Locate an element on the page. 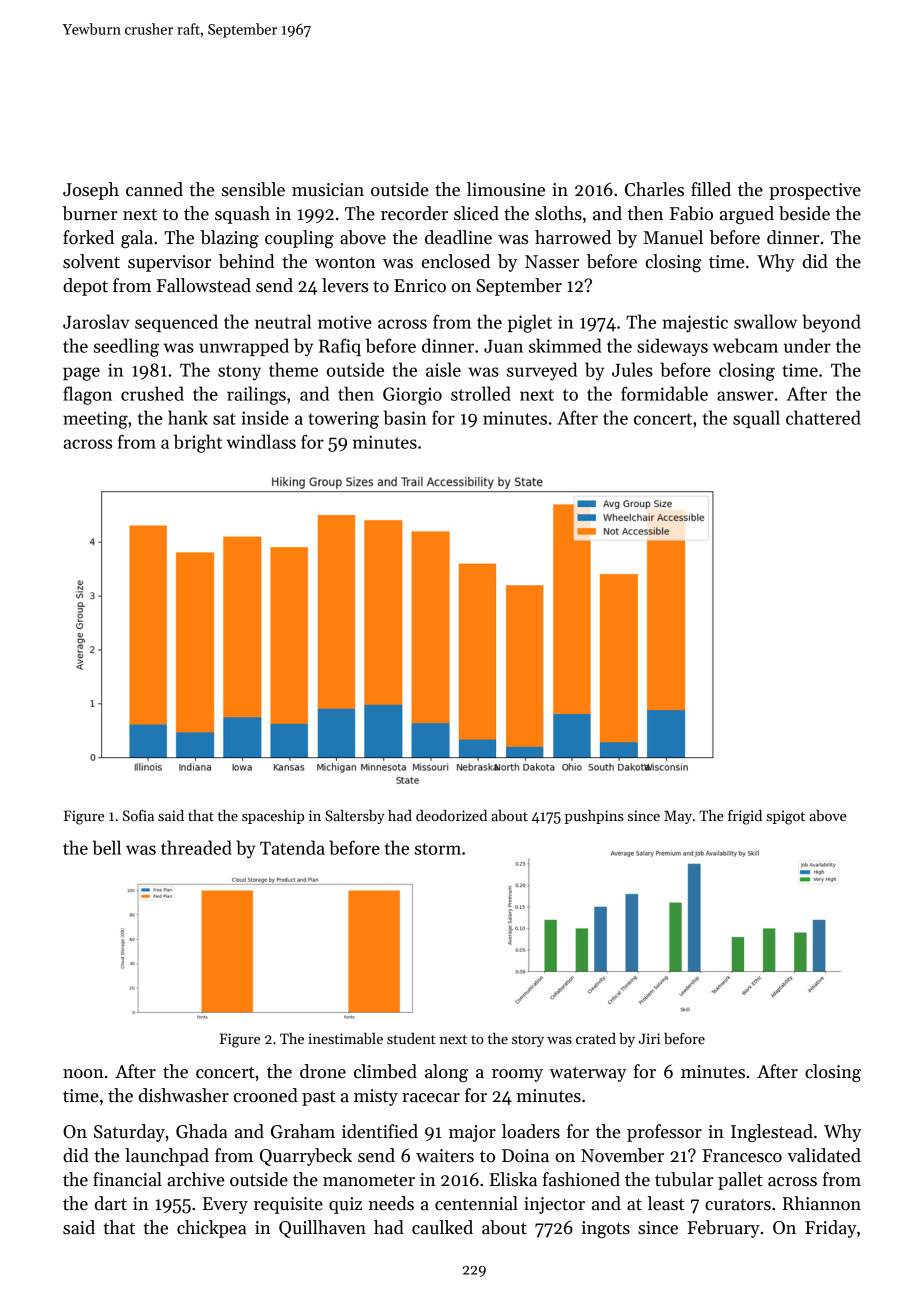 This document has height=1314, width=924. archive is located at coordinates (196, 1179).
